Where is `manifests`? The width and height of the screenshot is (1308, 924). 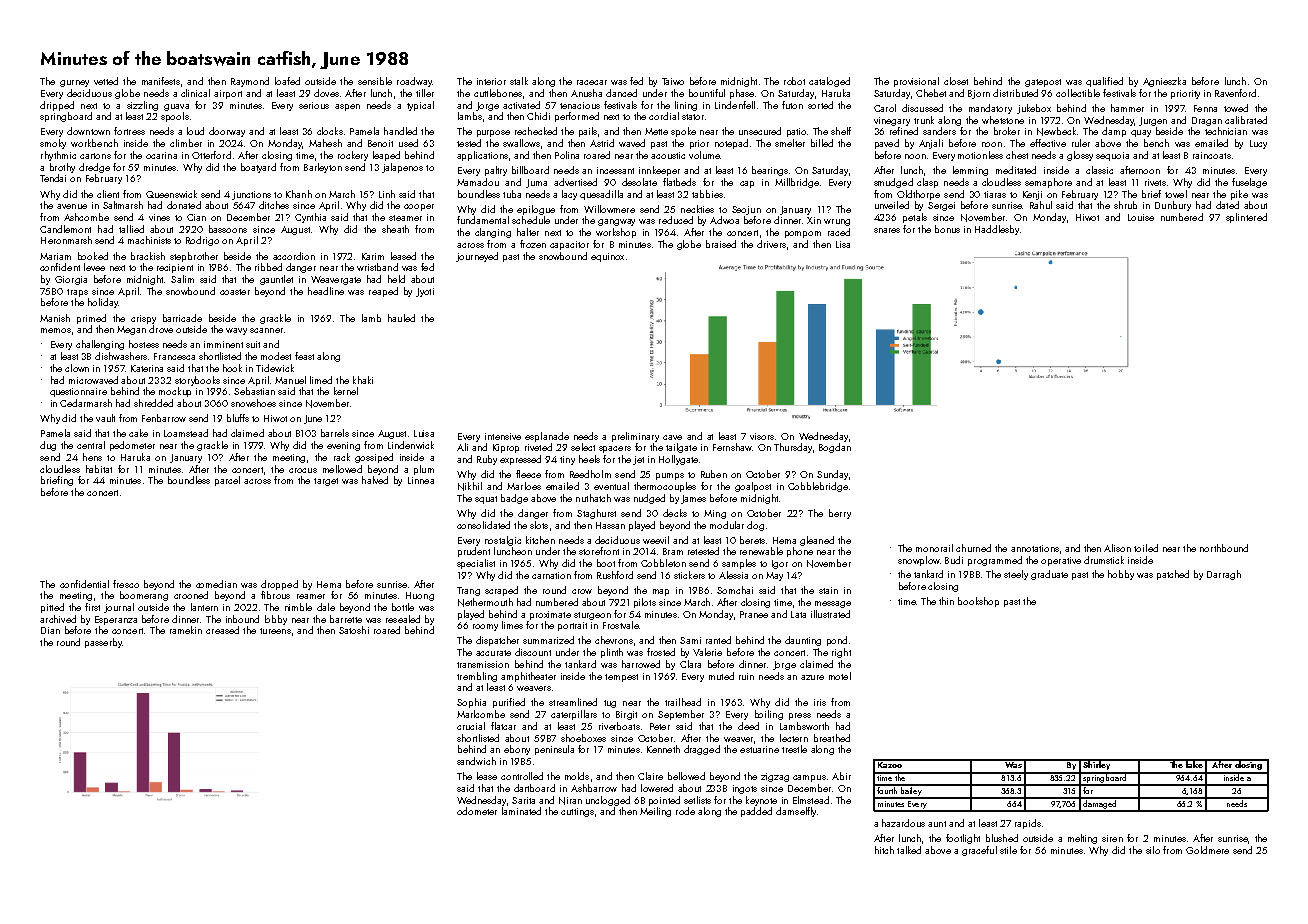 manifests is located at coordinates (161, 81).
